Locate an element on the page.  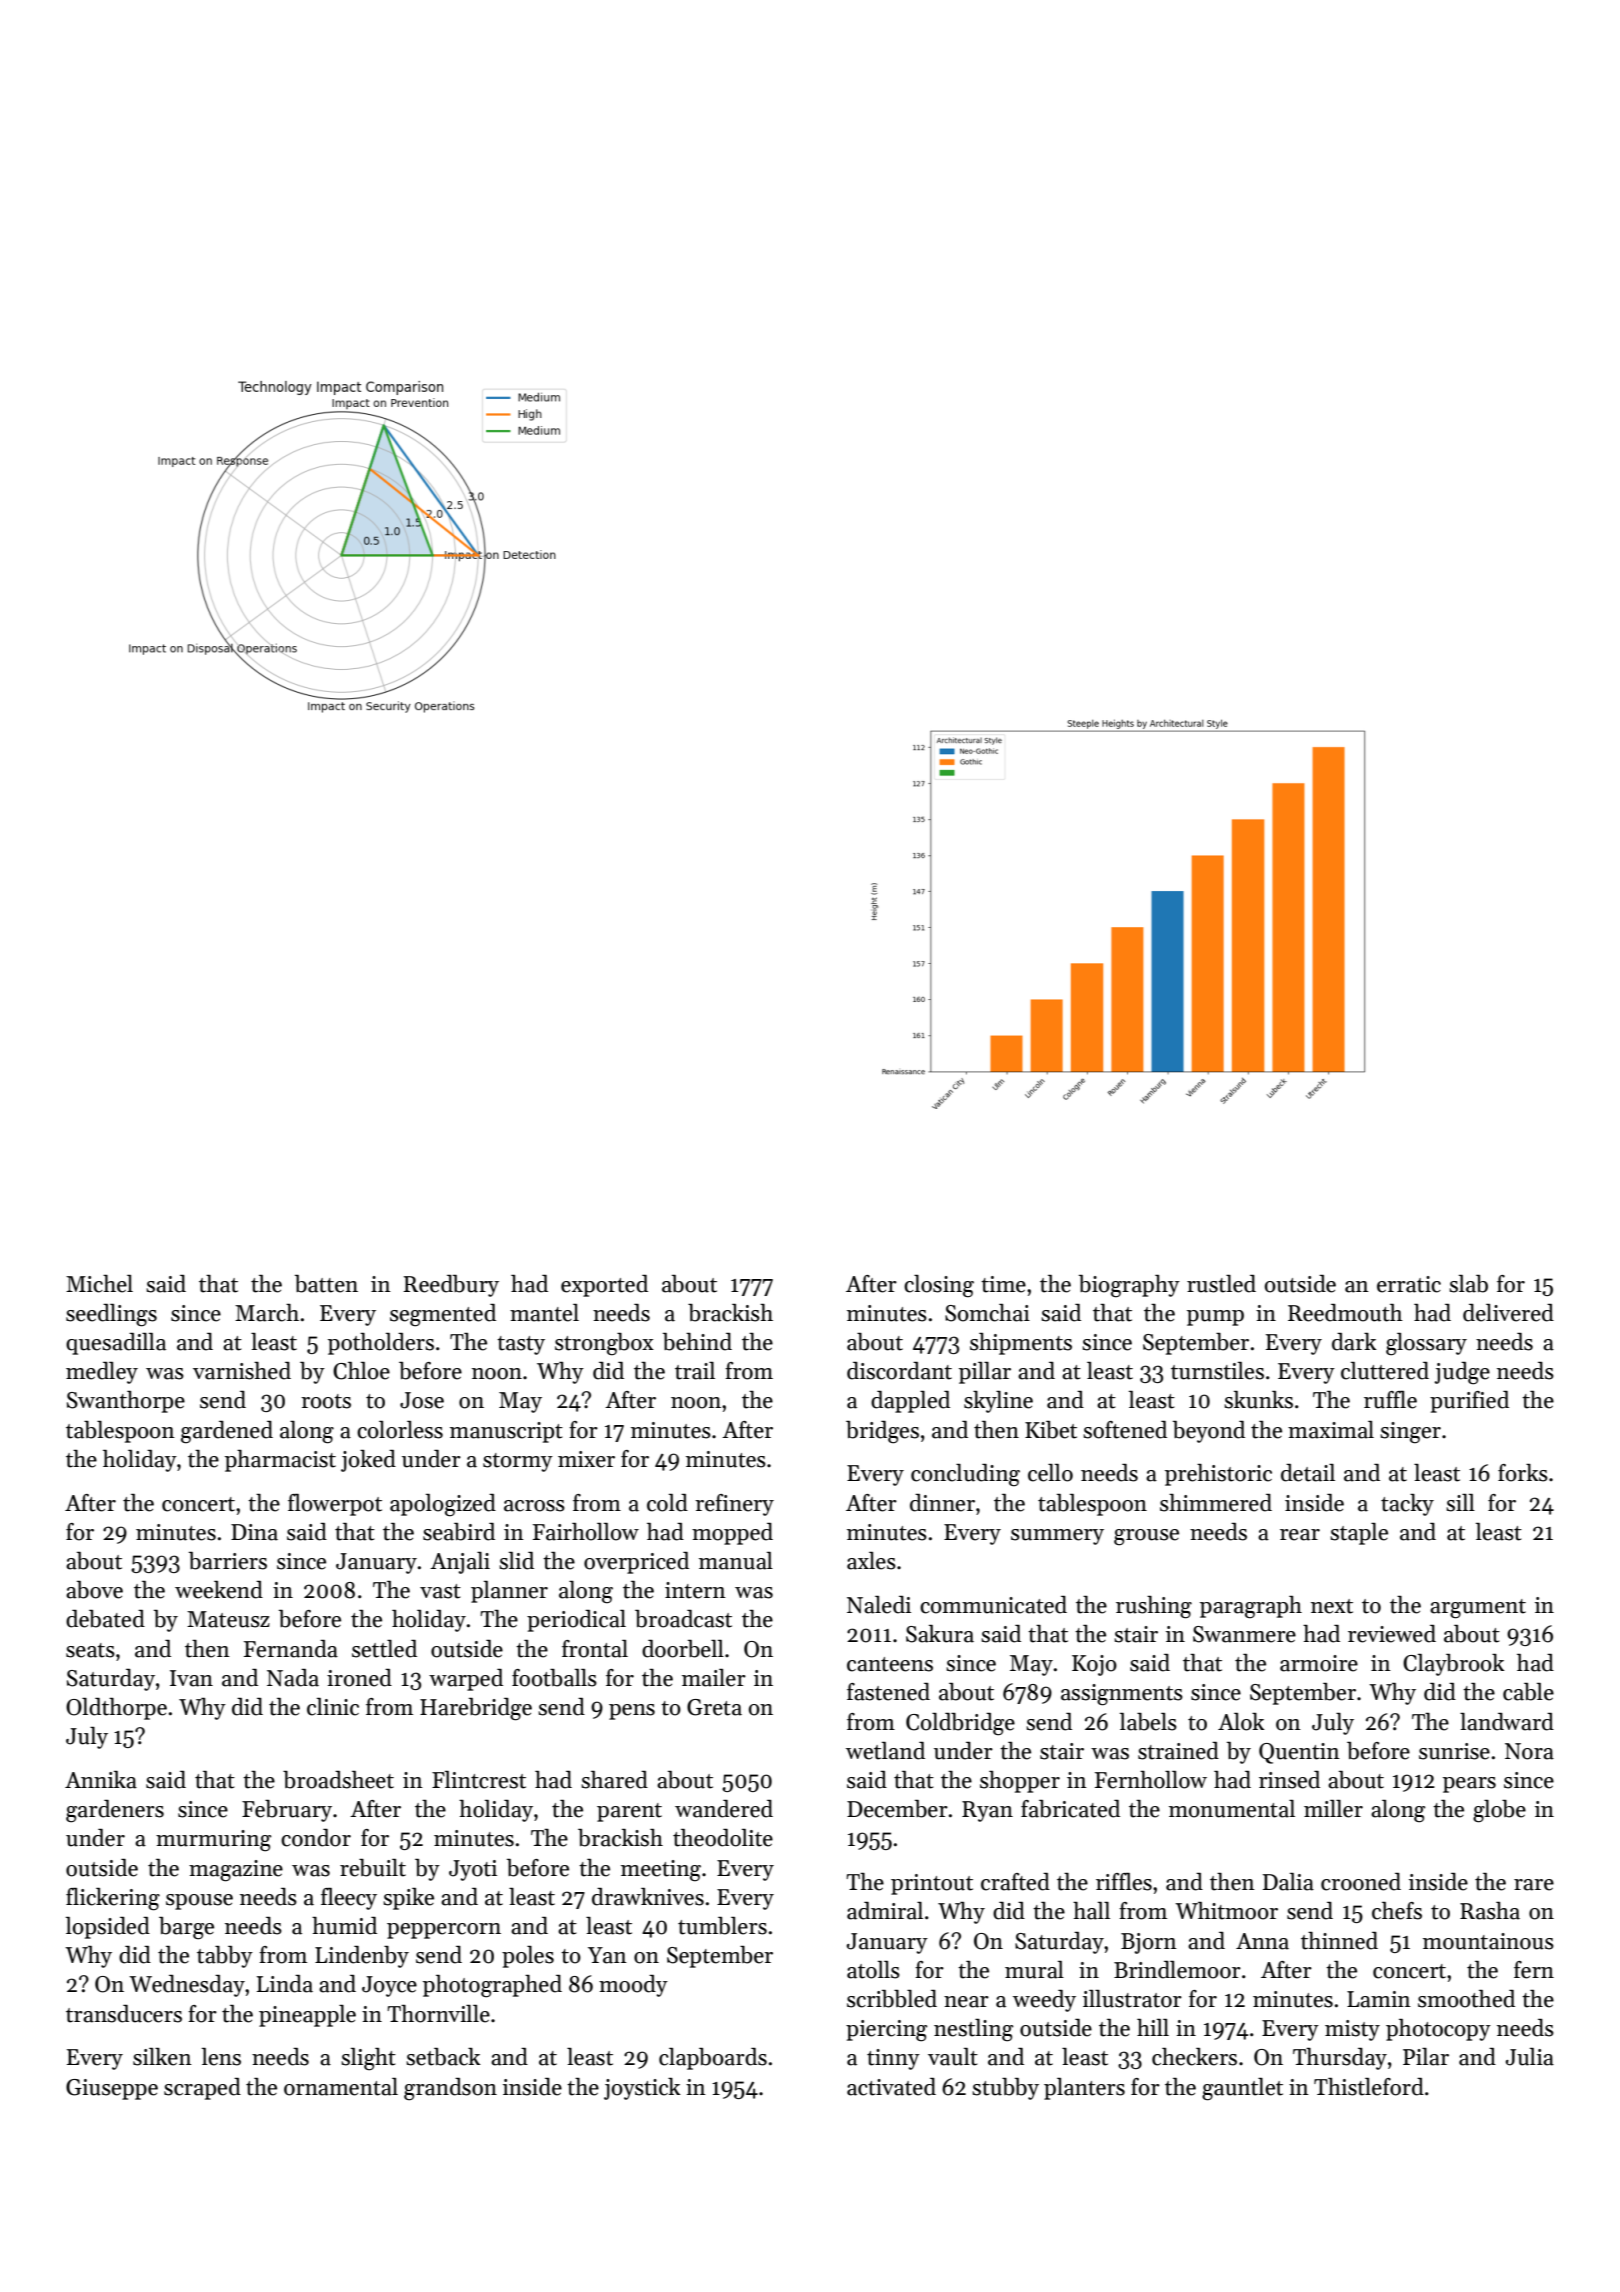
Greta is located at coordinates (714, 1707).
